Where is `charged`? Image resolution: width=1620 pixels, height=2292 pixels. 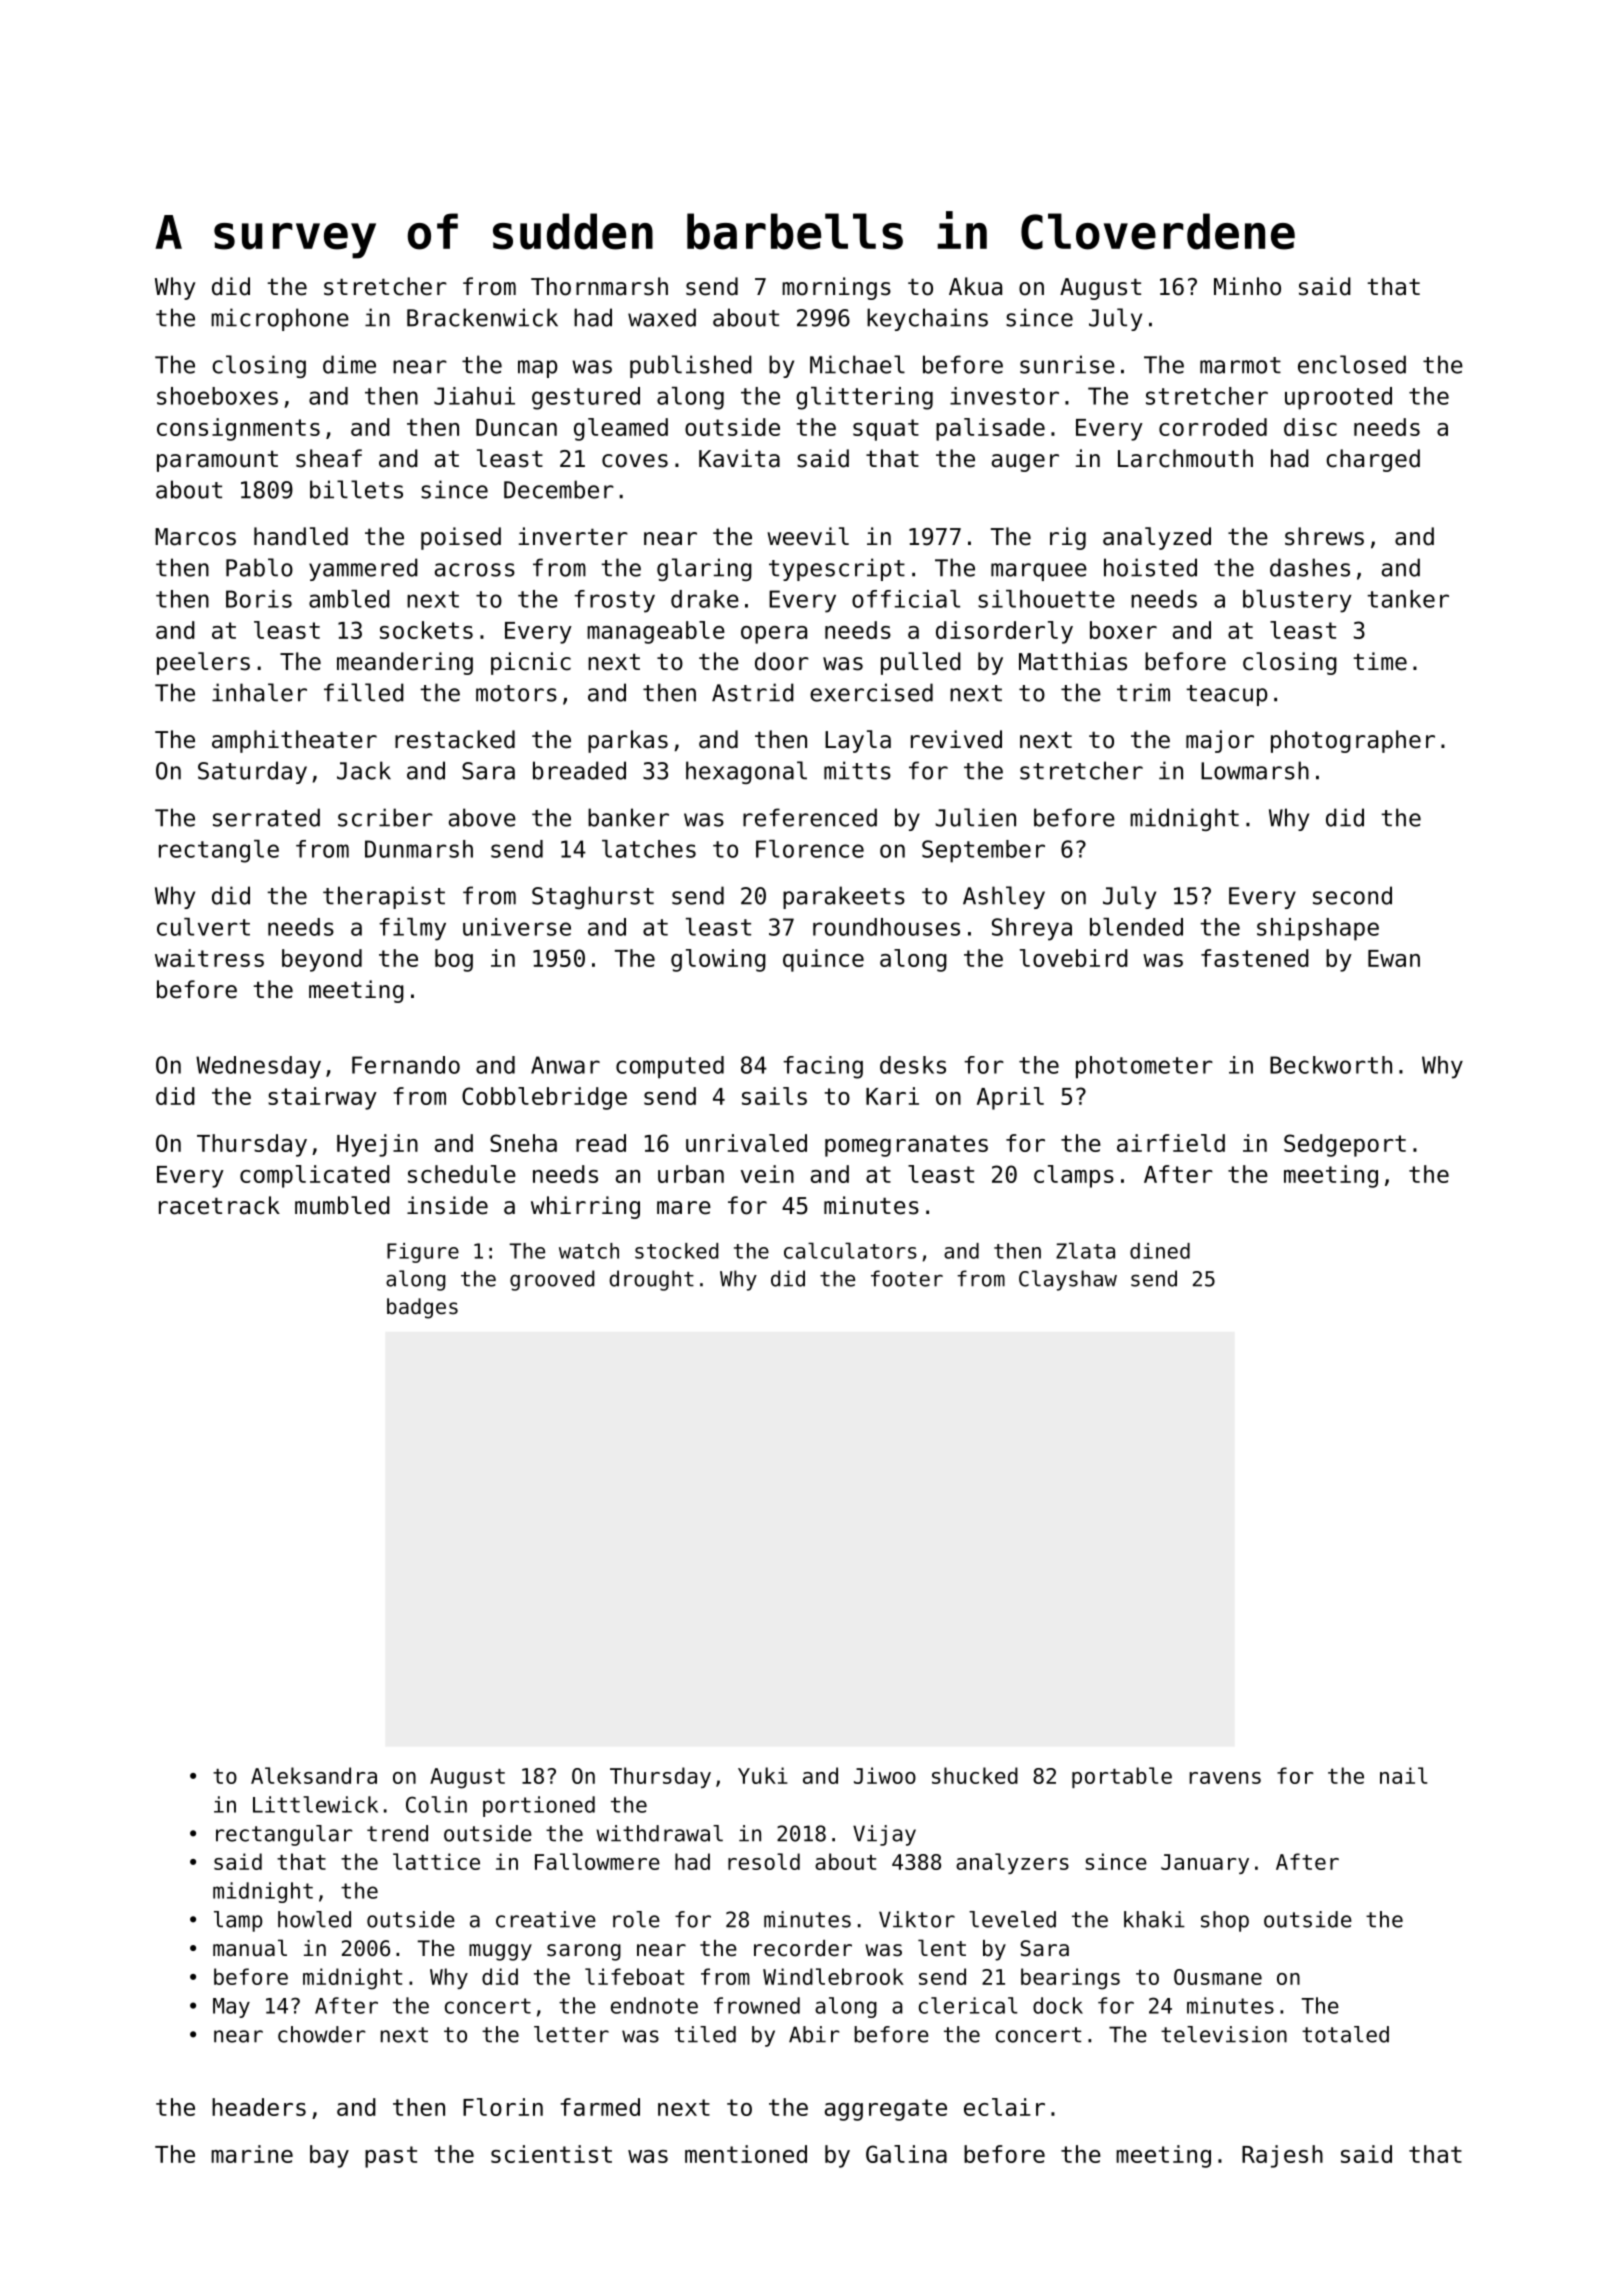 charged is located at coordinates (1373, 460).
